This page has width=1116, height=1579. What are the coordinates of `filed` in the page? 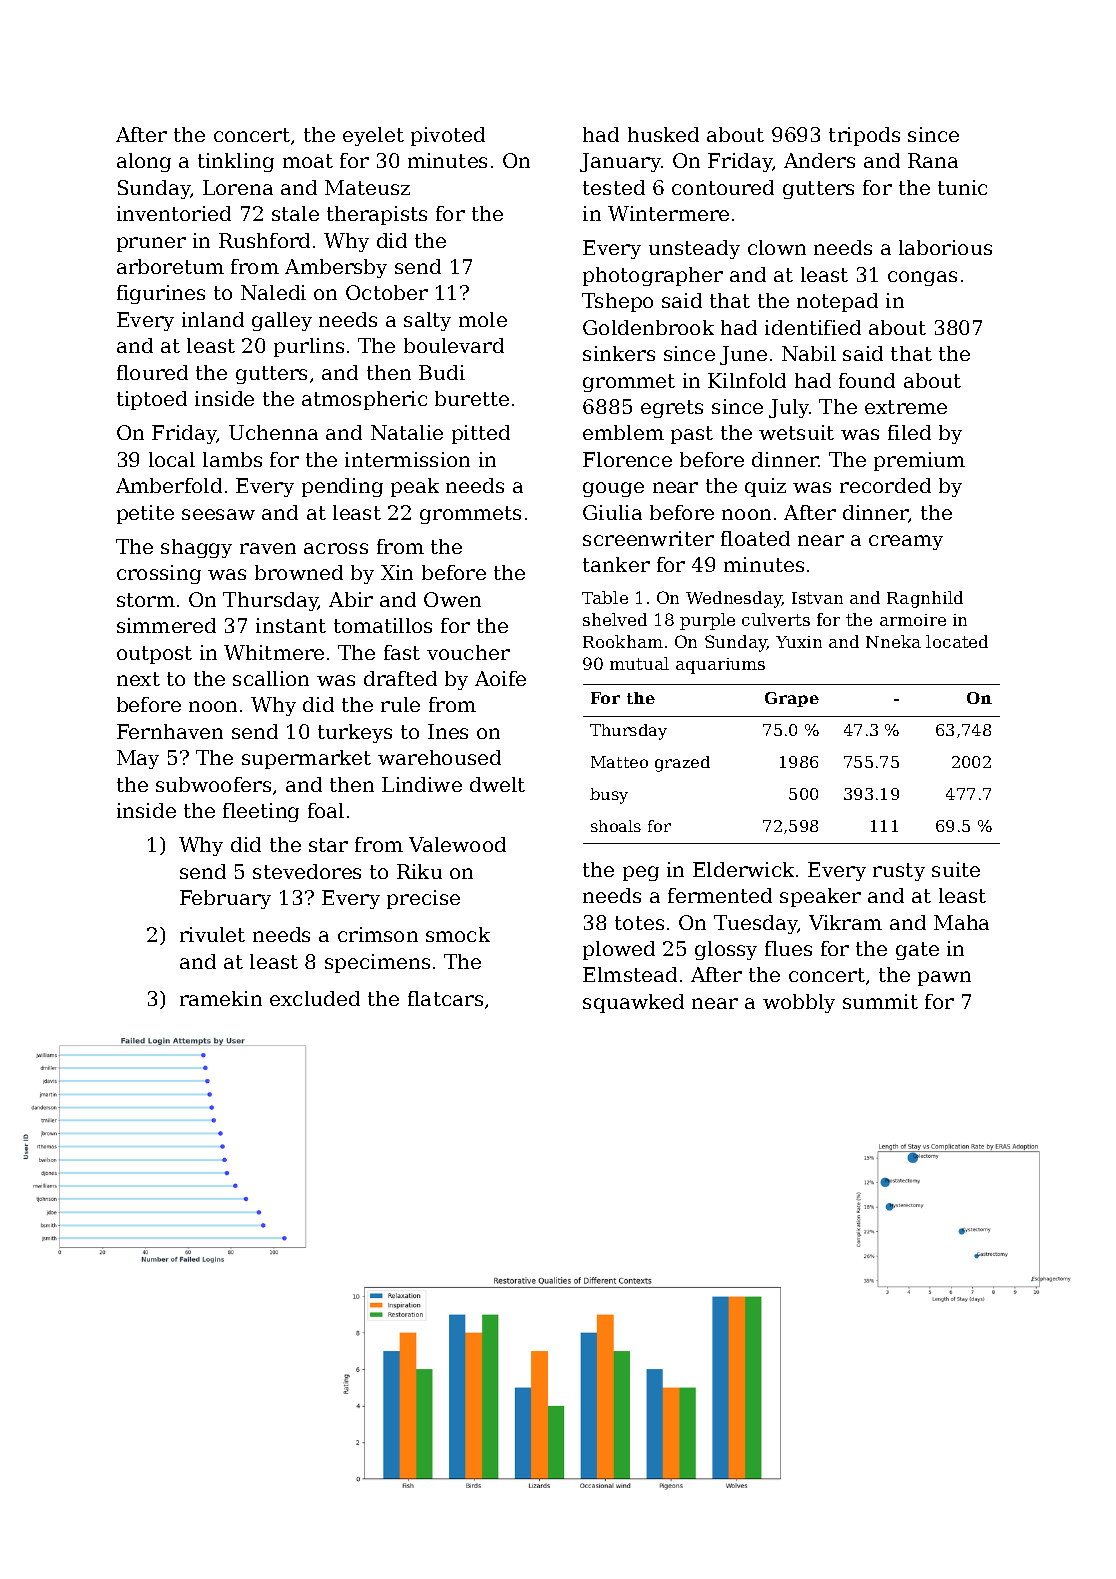 It's located at (909, 432).
